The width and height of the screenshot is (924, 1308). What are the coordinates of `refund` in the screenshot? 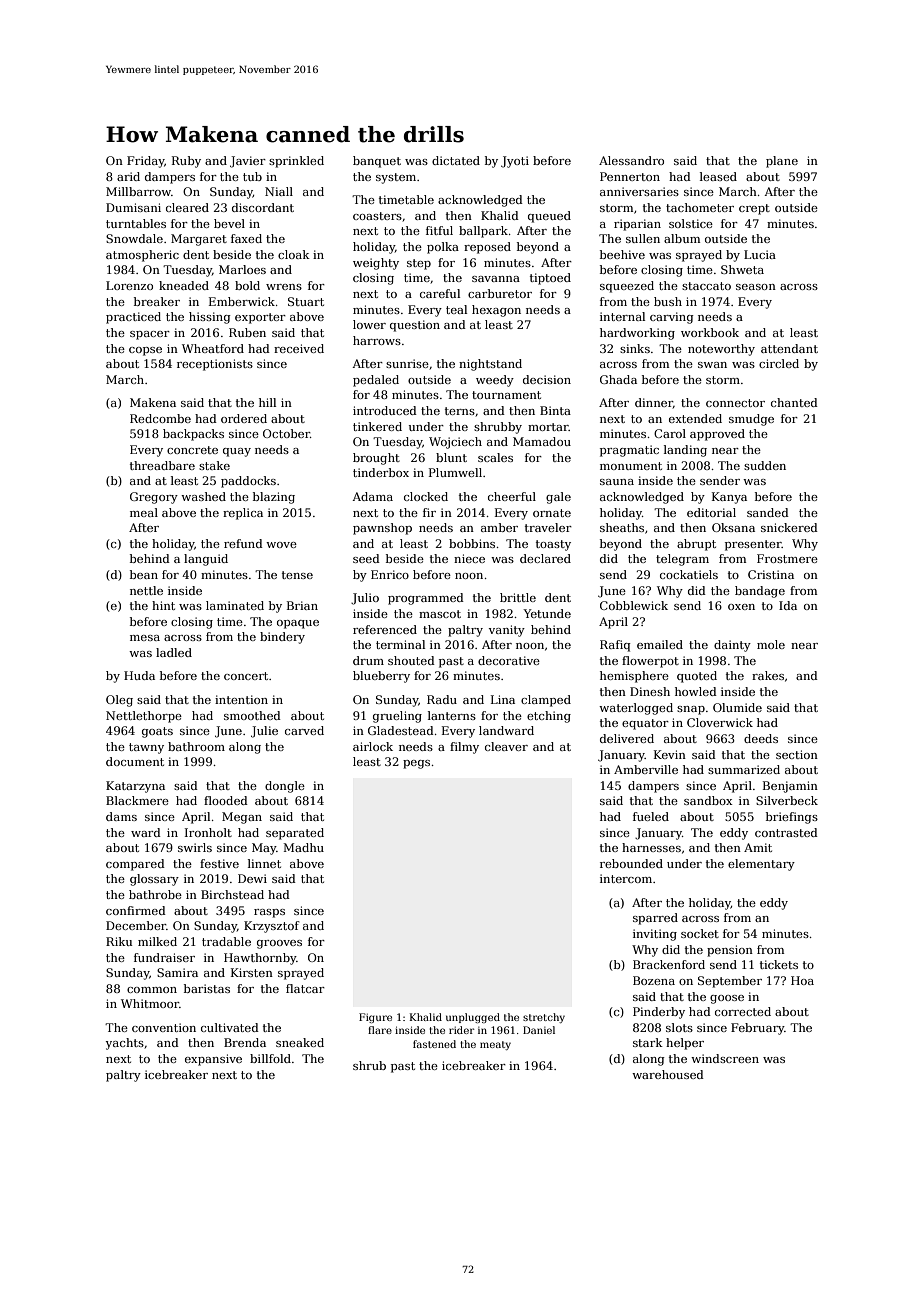 It's located at (243, 543).
